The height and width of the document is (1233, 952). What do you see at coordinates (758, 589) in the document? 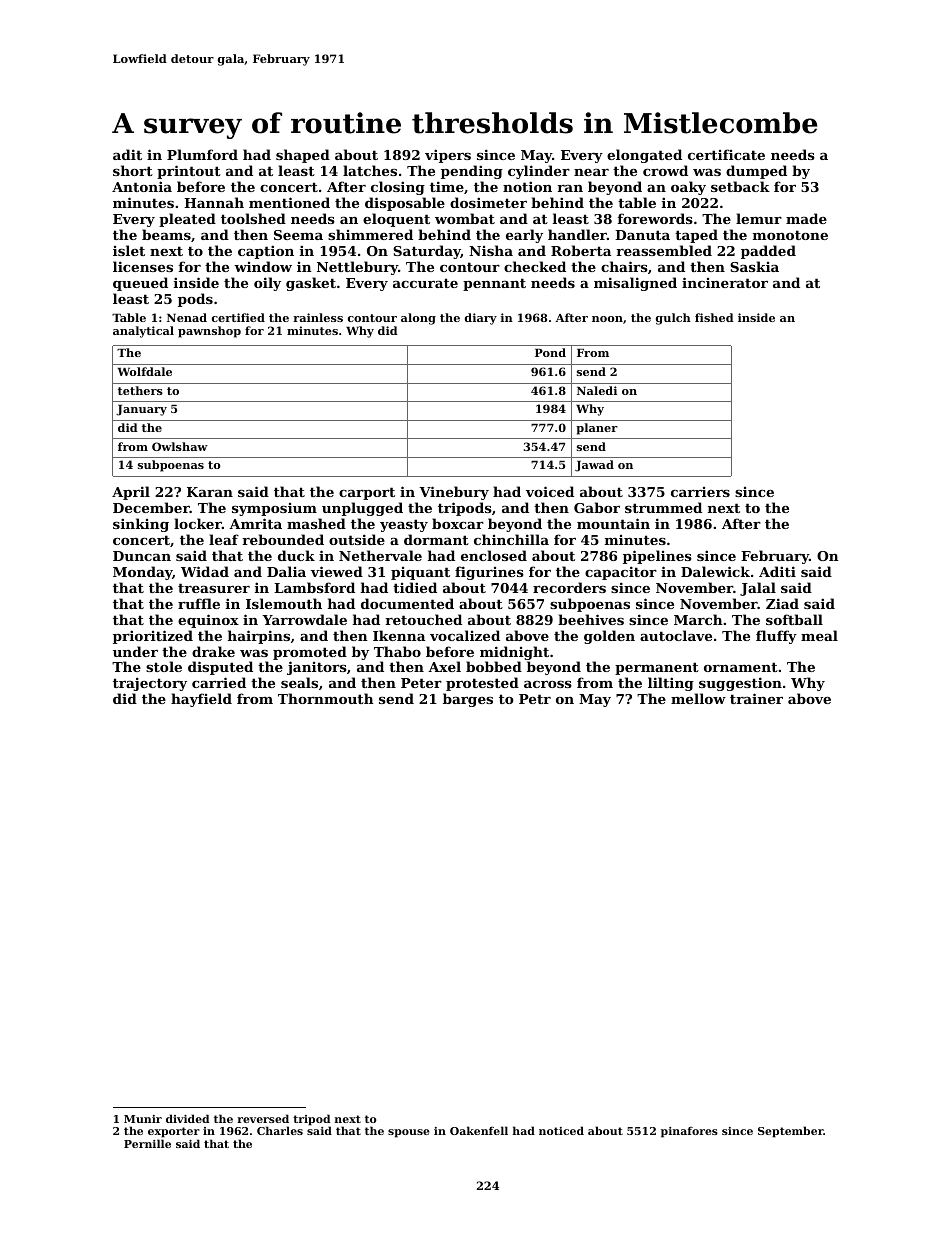
I see `Jalal` at bounding box center [758, 589].
